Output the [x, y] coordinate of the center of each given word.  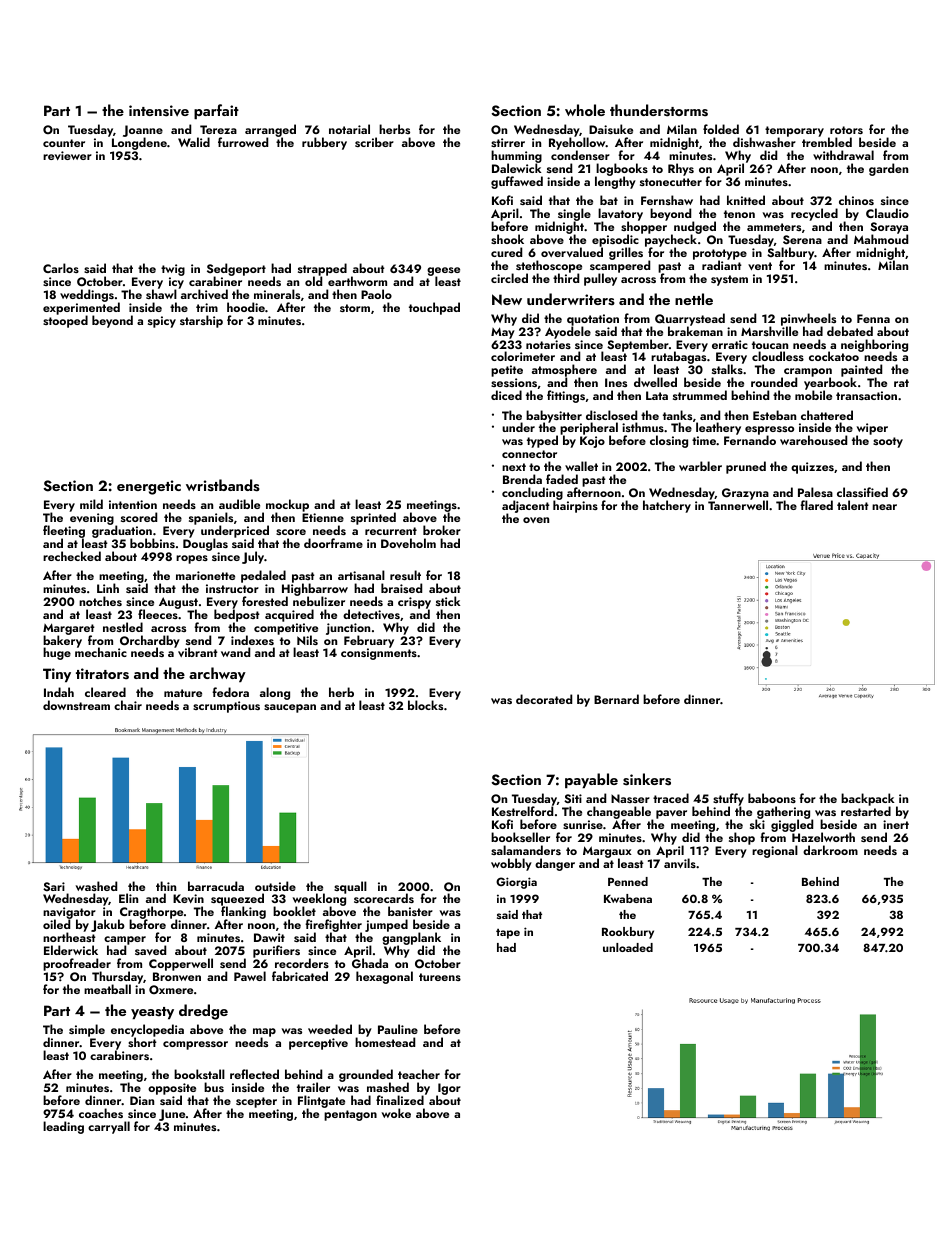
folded [721, 129]
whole [585, 110]
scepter [256, 1102]
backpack [869, 800]
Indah [59, 692]
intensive [159, 111]
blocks [425, 705]
